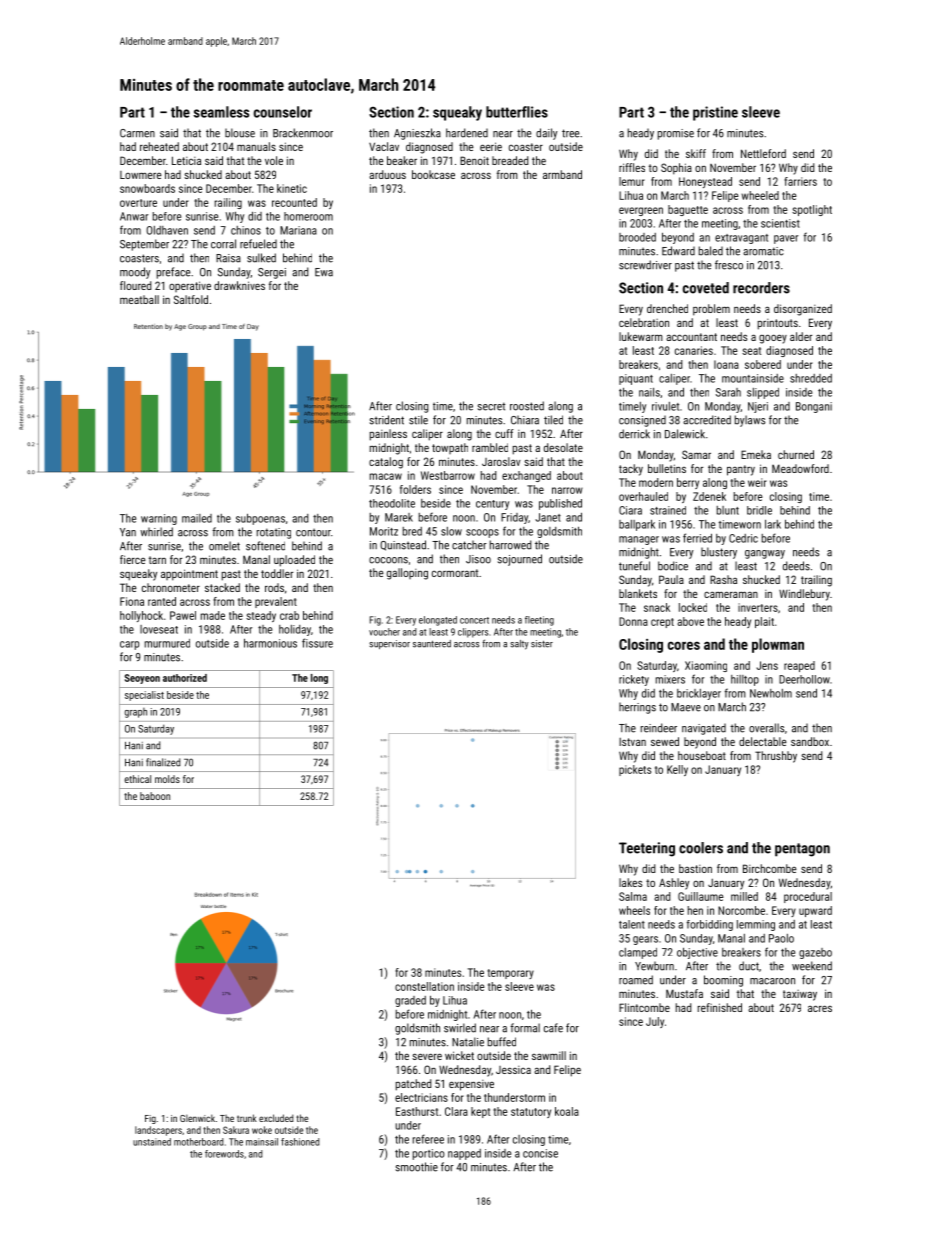  I want to click on rickety, so click(634, 680).
